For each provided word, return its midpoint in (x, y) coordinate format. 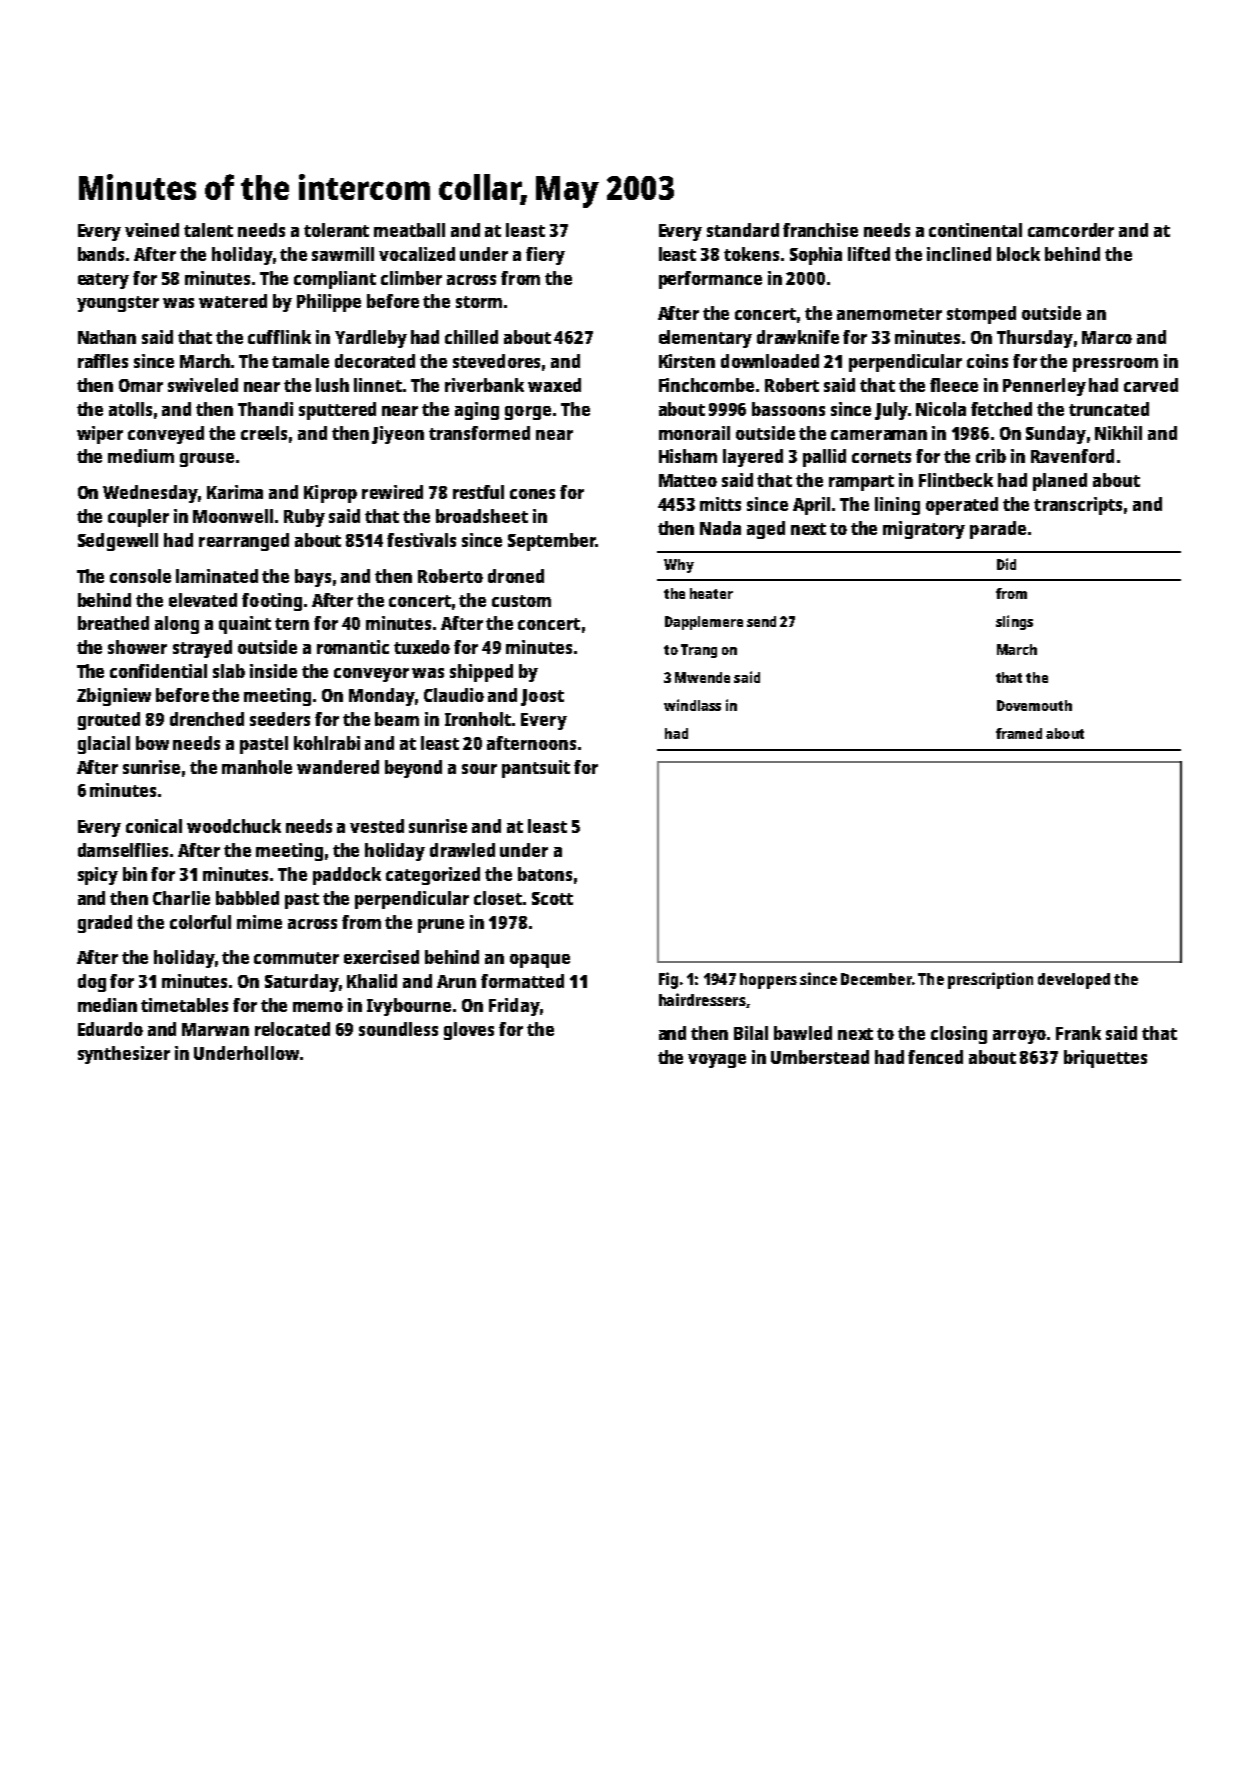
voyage (717, 1061)
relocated (292, 1029)
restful (478, 492)
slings (1014, 622)
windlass (692, 705)
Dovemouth (1034, 705)
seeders (280, 719)
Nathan (107, 337)
